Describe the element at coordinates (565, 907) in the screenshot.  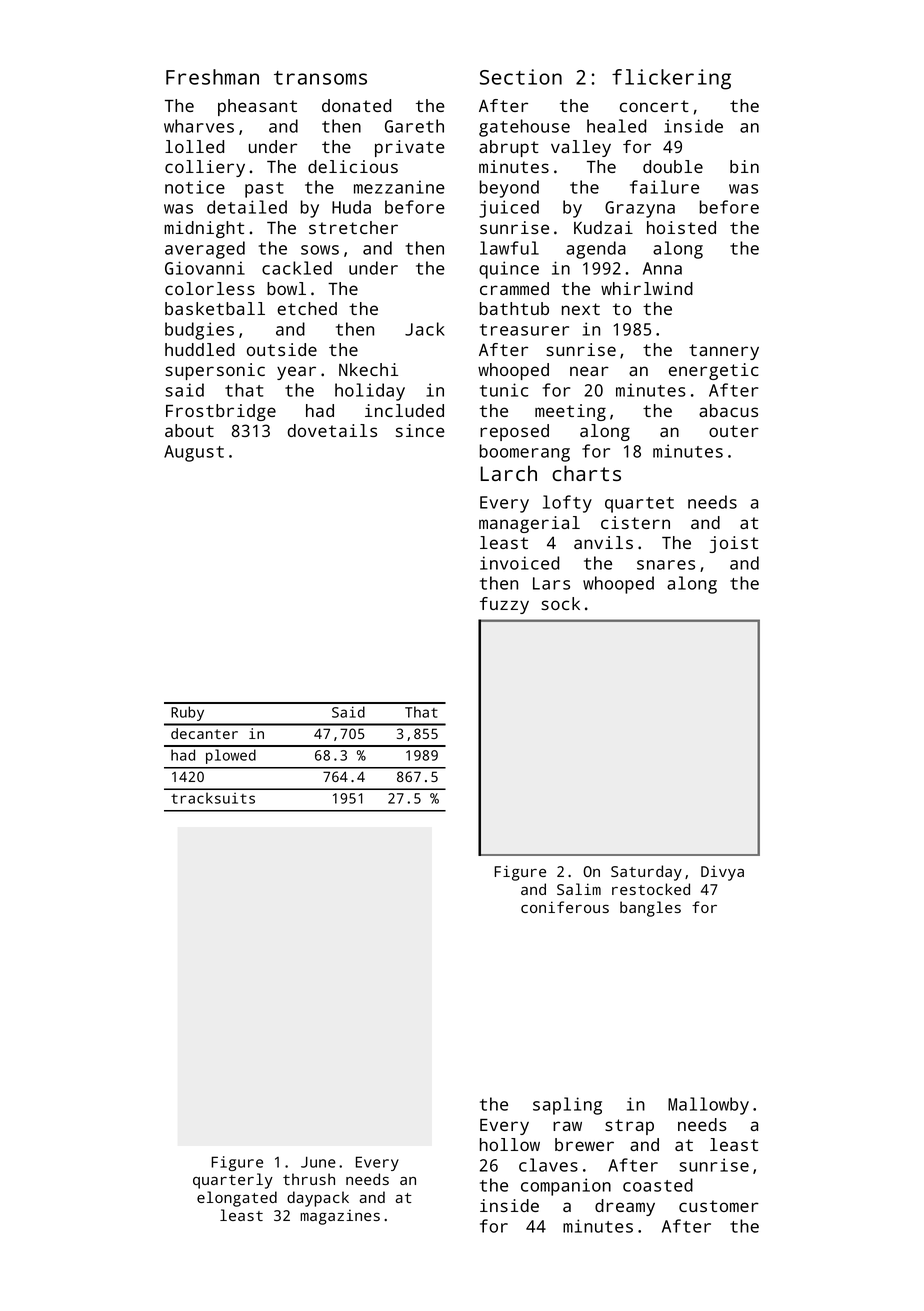
I see `coniferous` at that location.
